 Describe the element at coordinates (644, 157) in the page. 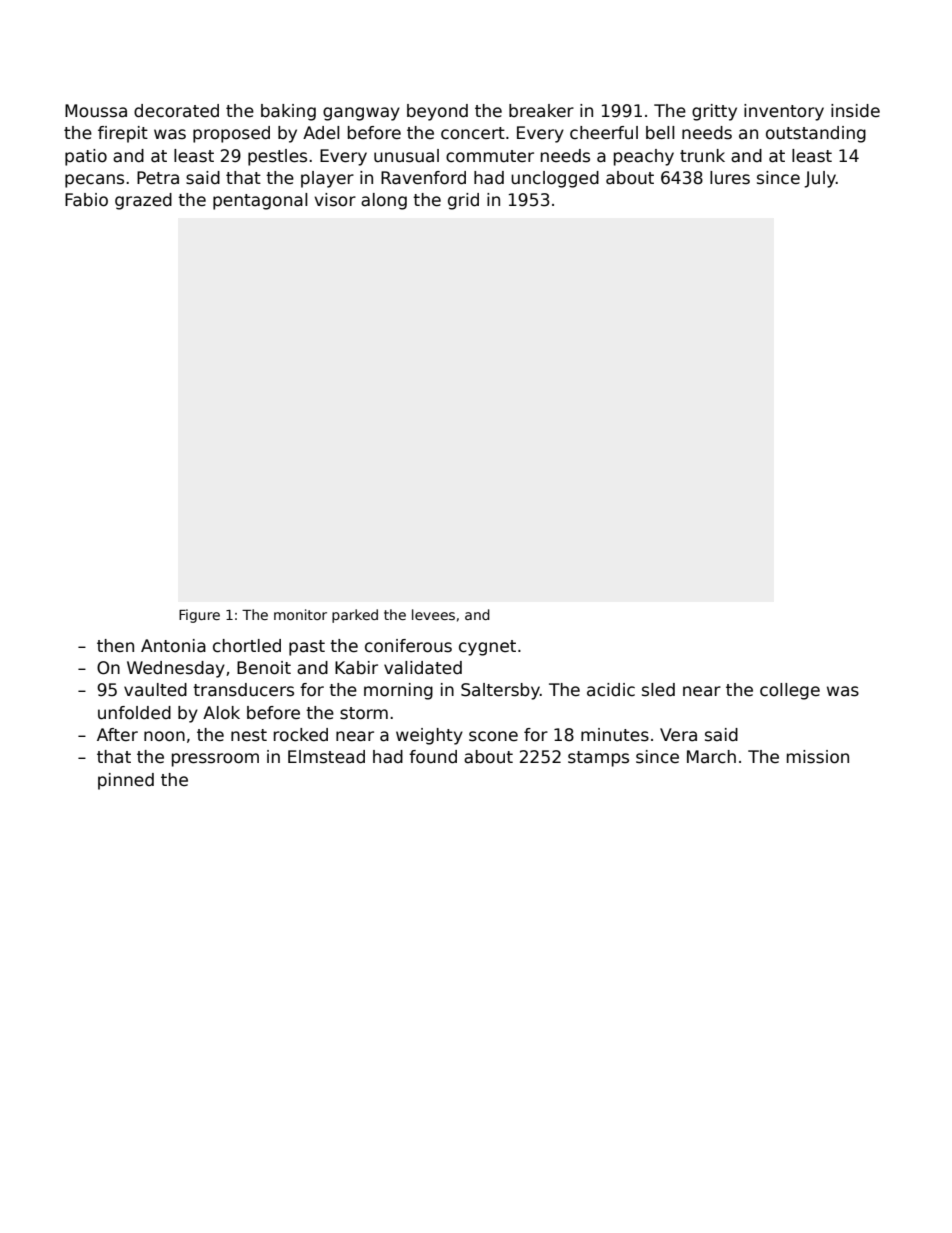

I see `peachy` at that location.
